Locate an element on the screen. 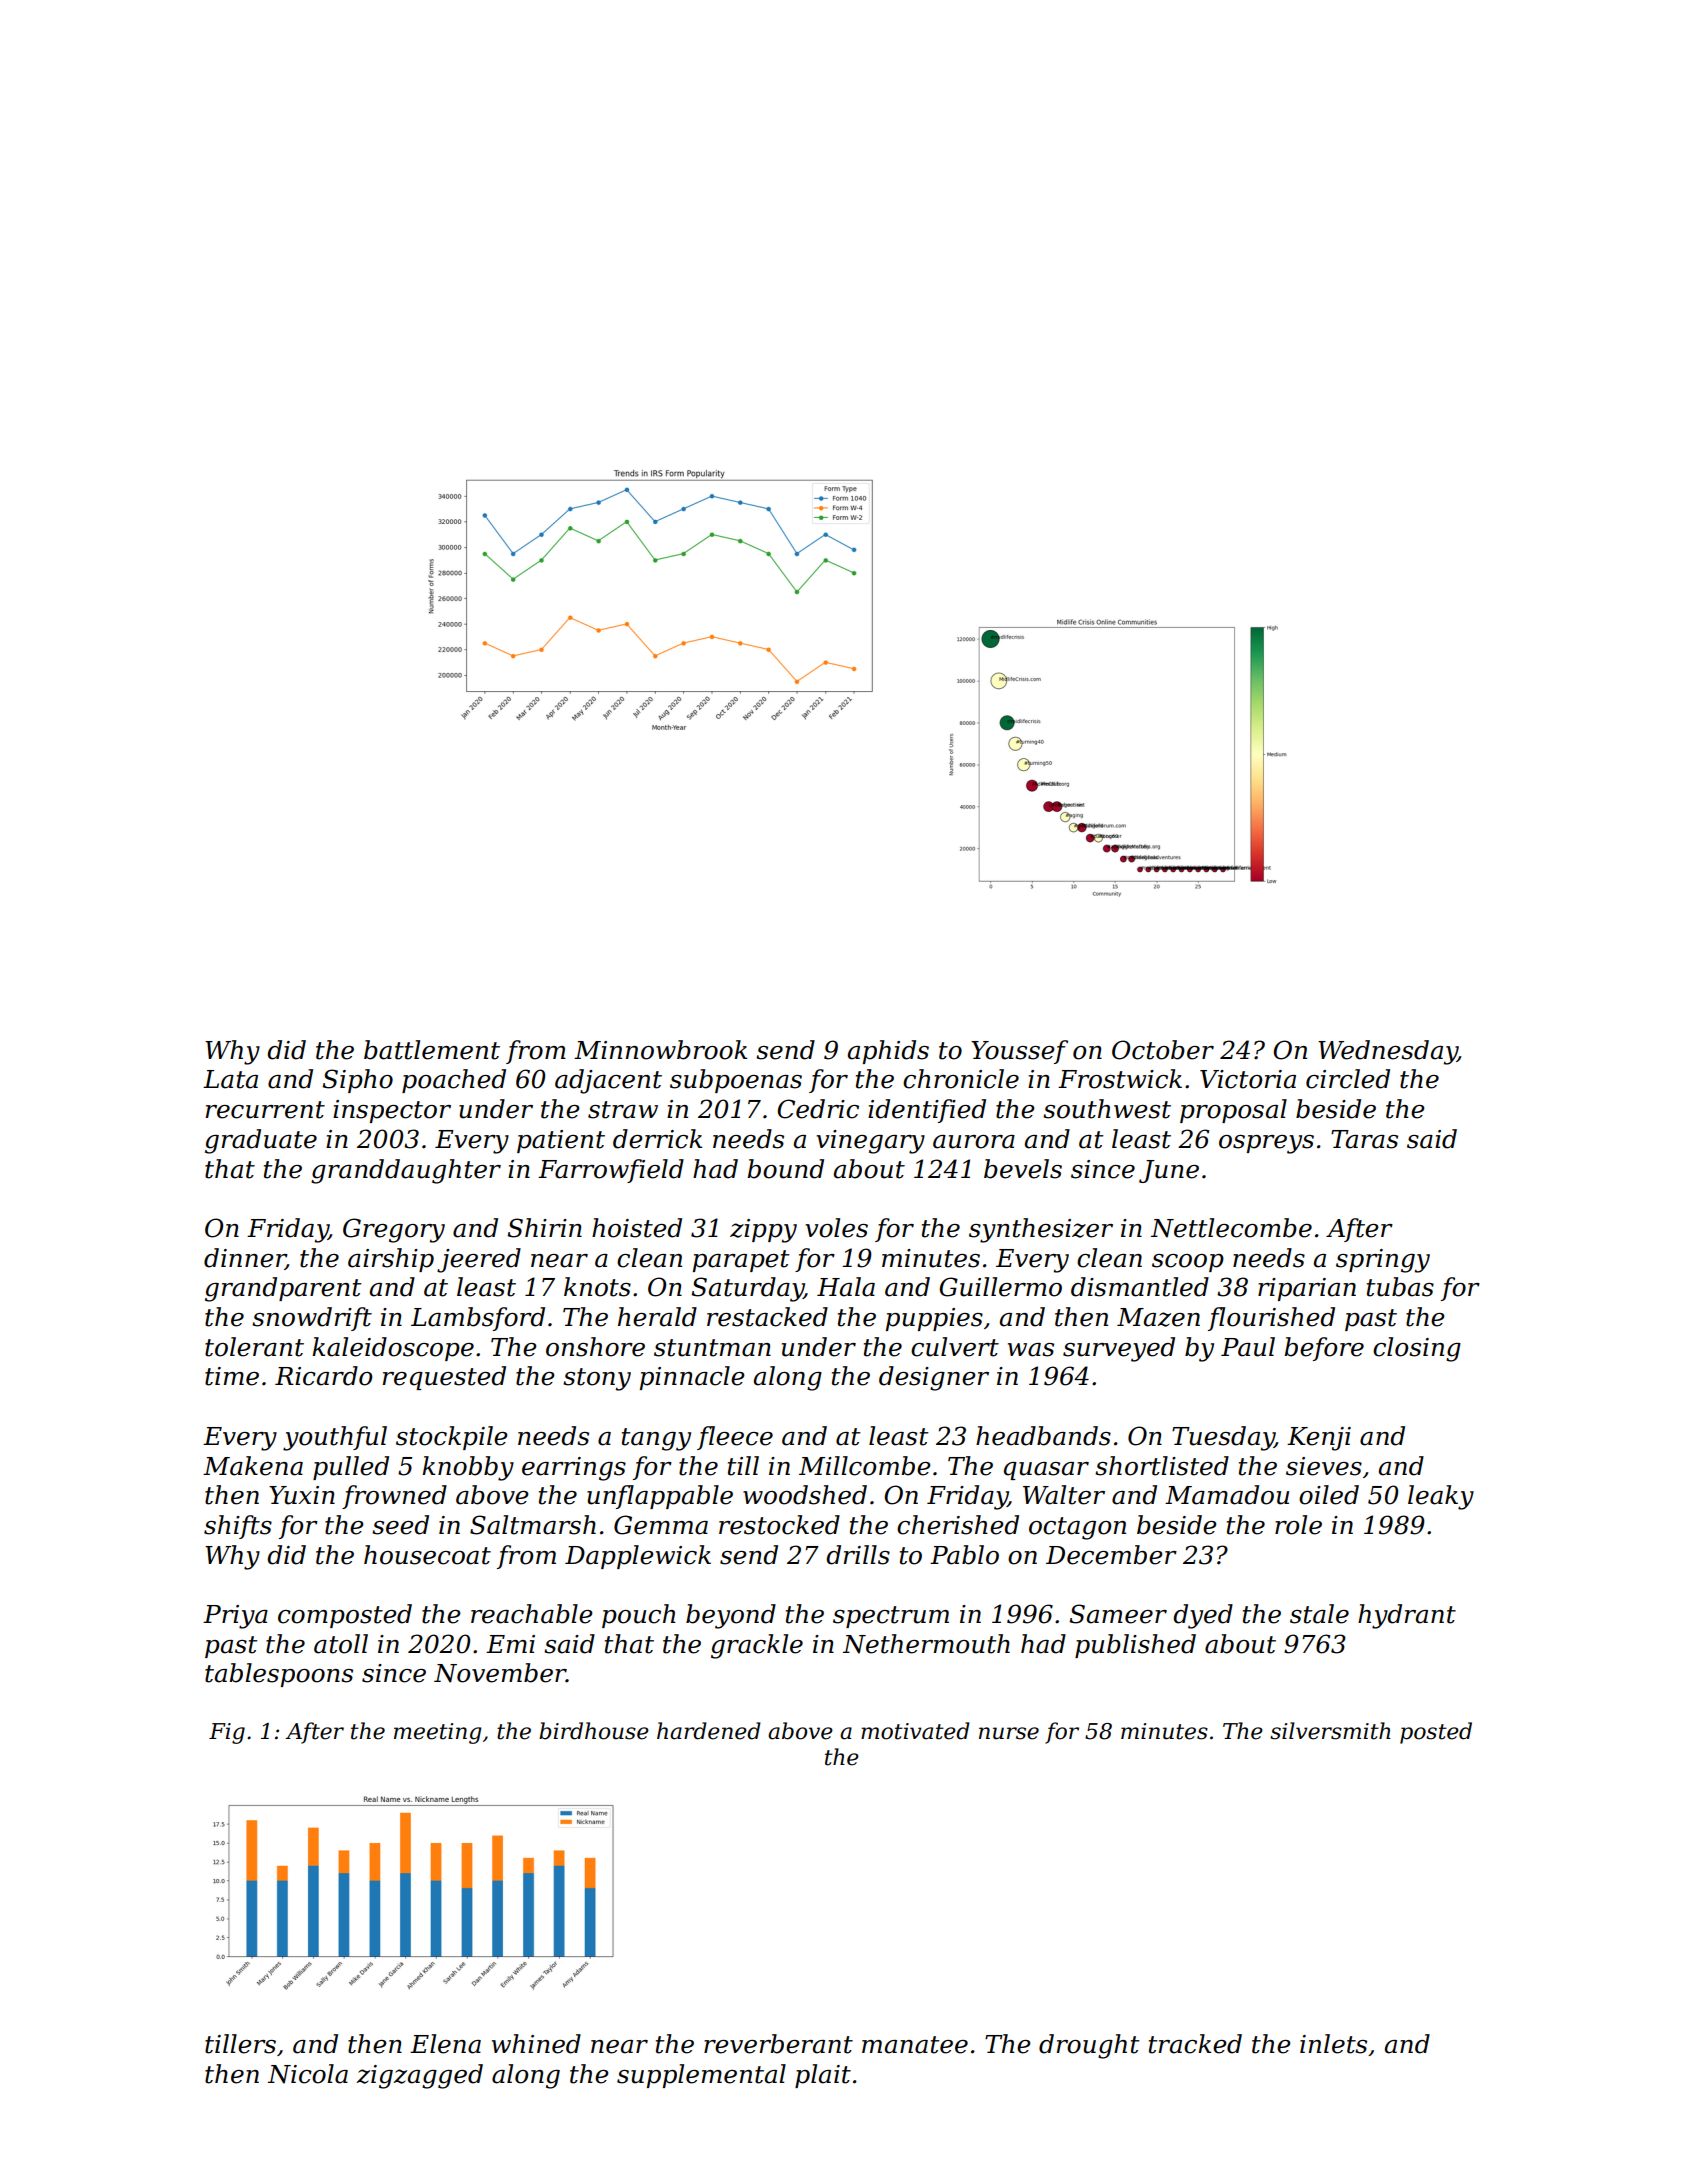 The width and height of the screenshot is (1683, 2178). whined is located at coordinates (536, 2044).
